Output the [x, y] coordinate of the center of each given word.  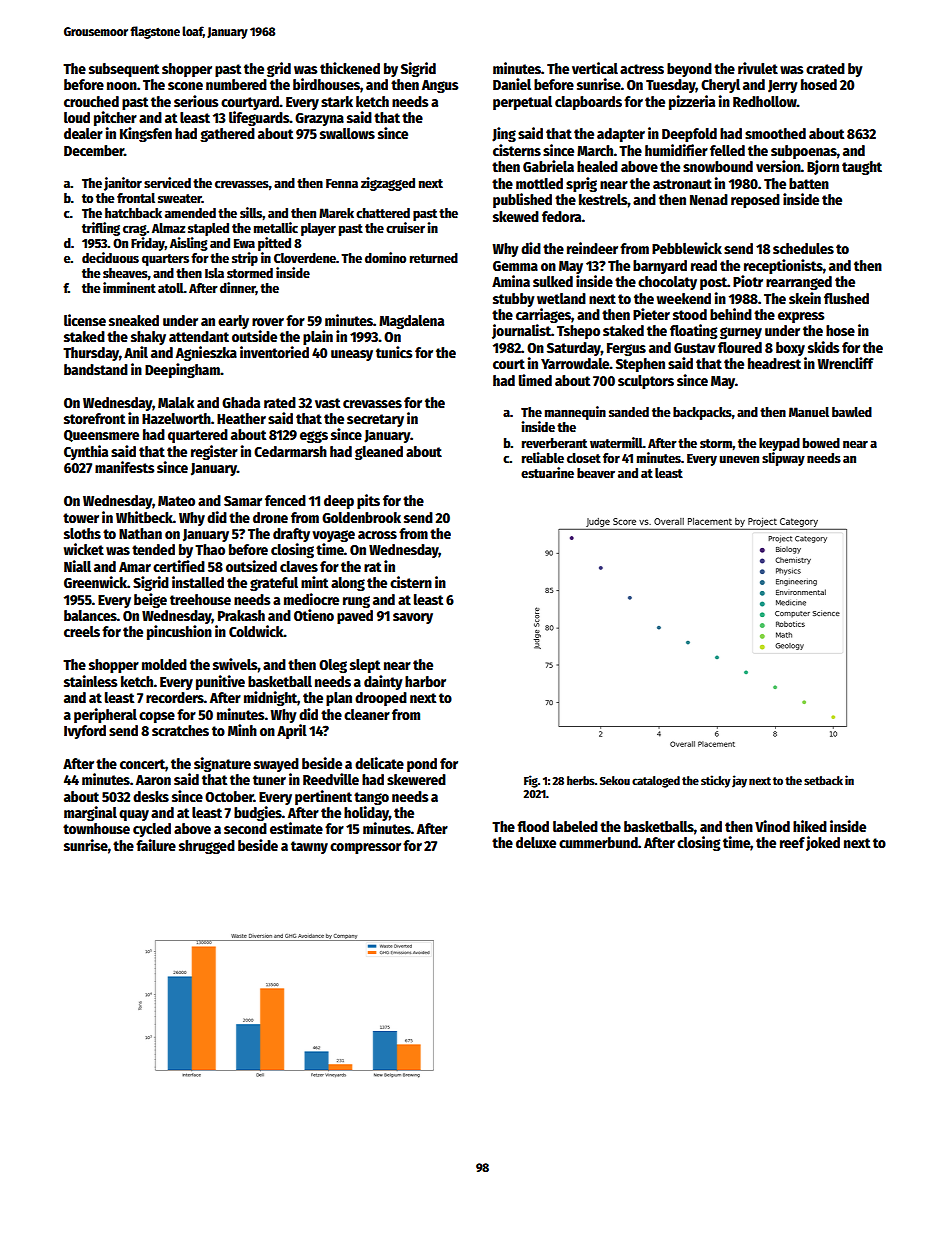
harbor [425, 681]
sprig [581, 184]
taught [862, 168]
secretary [375, 420]
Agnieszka [206, 353]
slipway [783, 459]
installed [198, 582]
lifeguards [259, 118]
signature [222, 764]
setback [823, 780]
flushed [846, 298]
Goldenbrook [361, 517]
